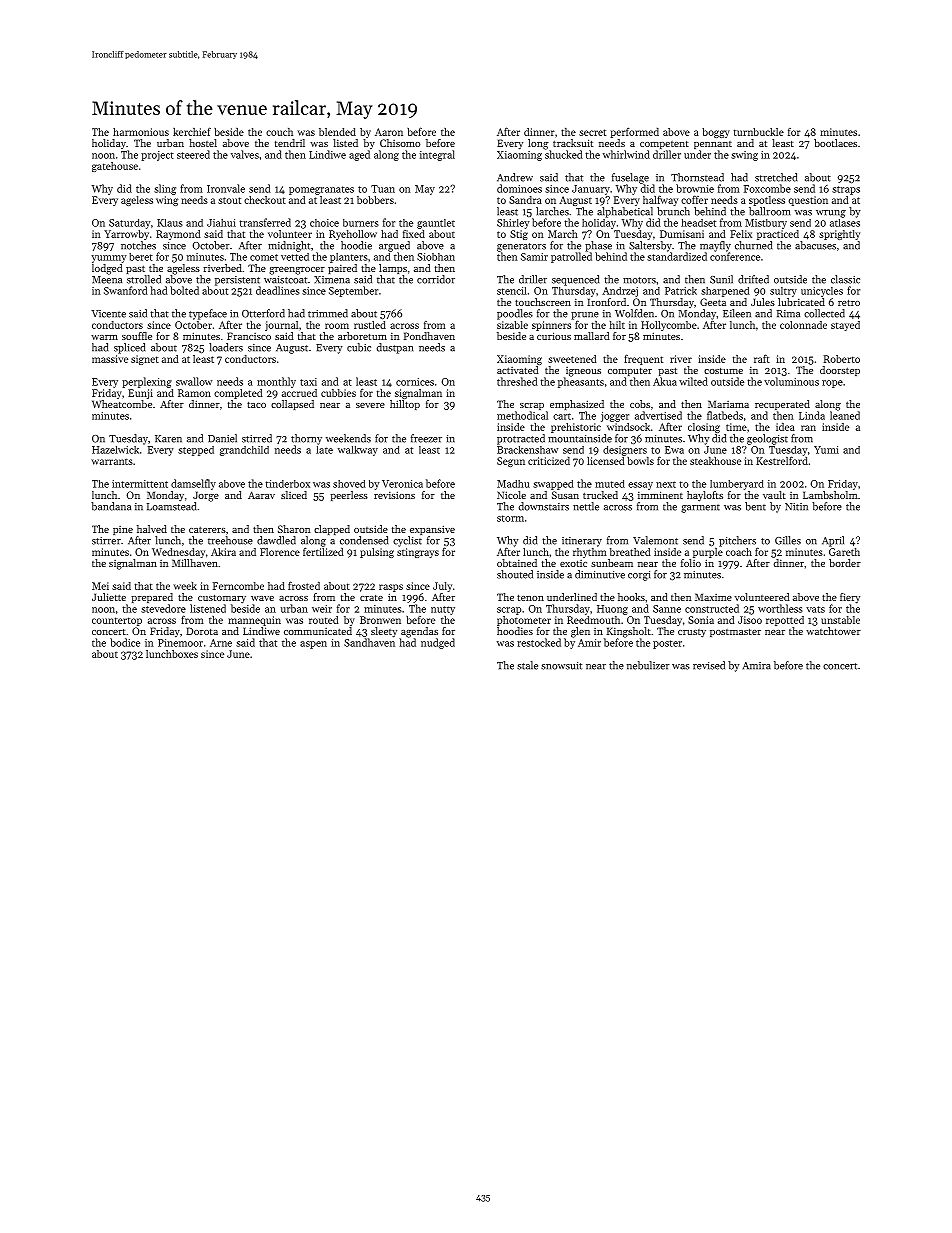  Describe the element at coordinates (826, 450) in the screenshot. I see `Yumi` at that location.
